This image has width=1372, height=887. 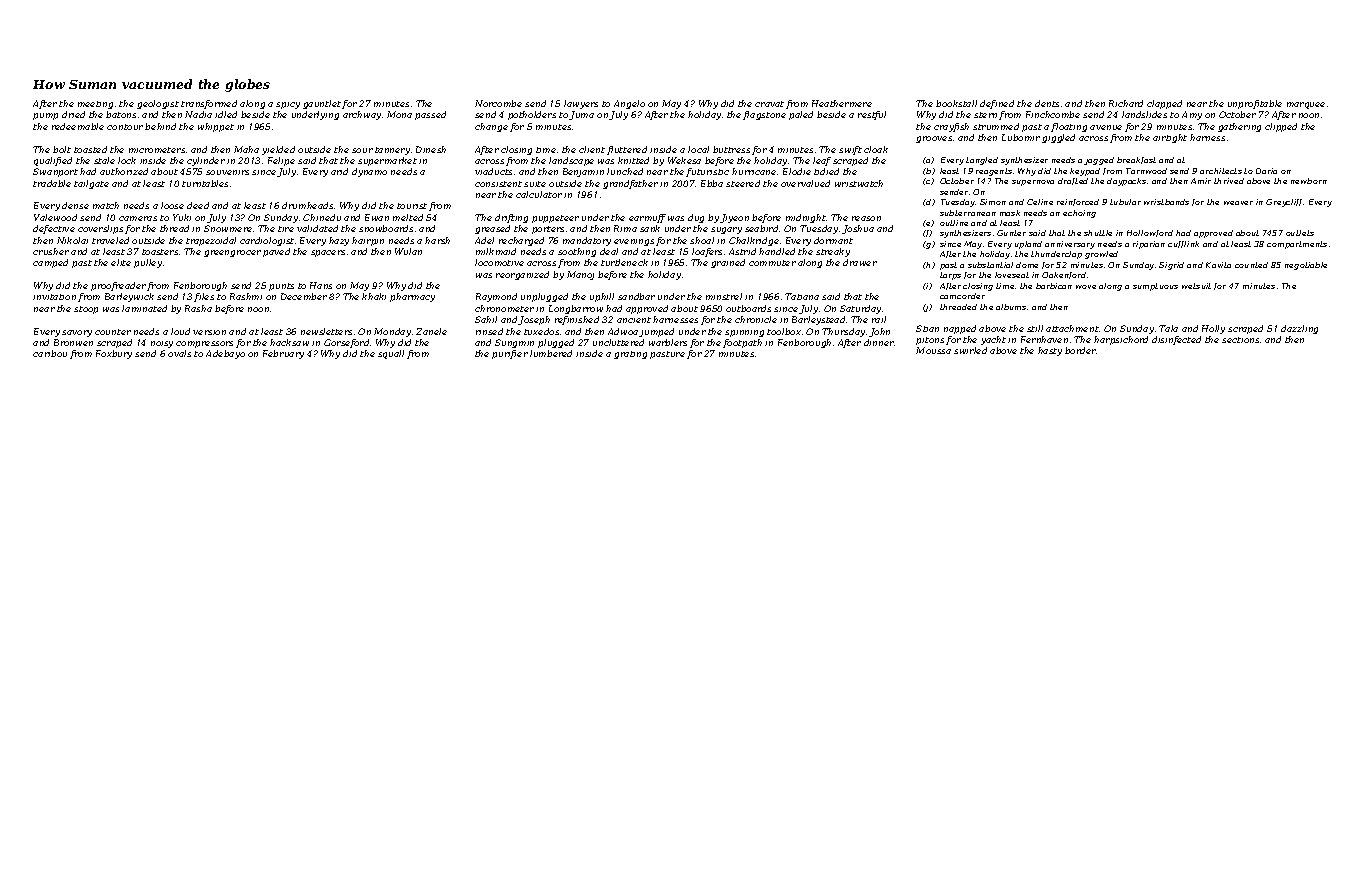 What do you see at coordinates (1053, 114) in the image?
I see `Finchcombe` at bounding box center [1053, 114].
